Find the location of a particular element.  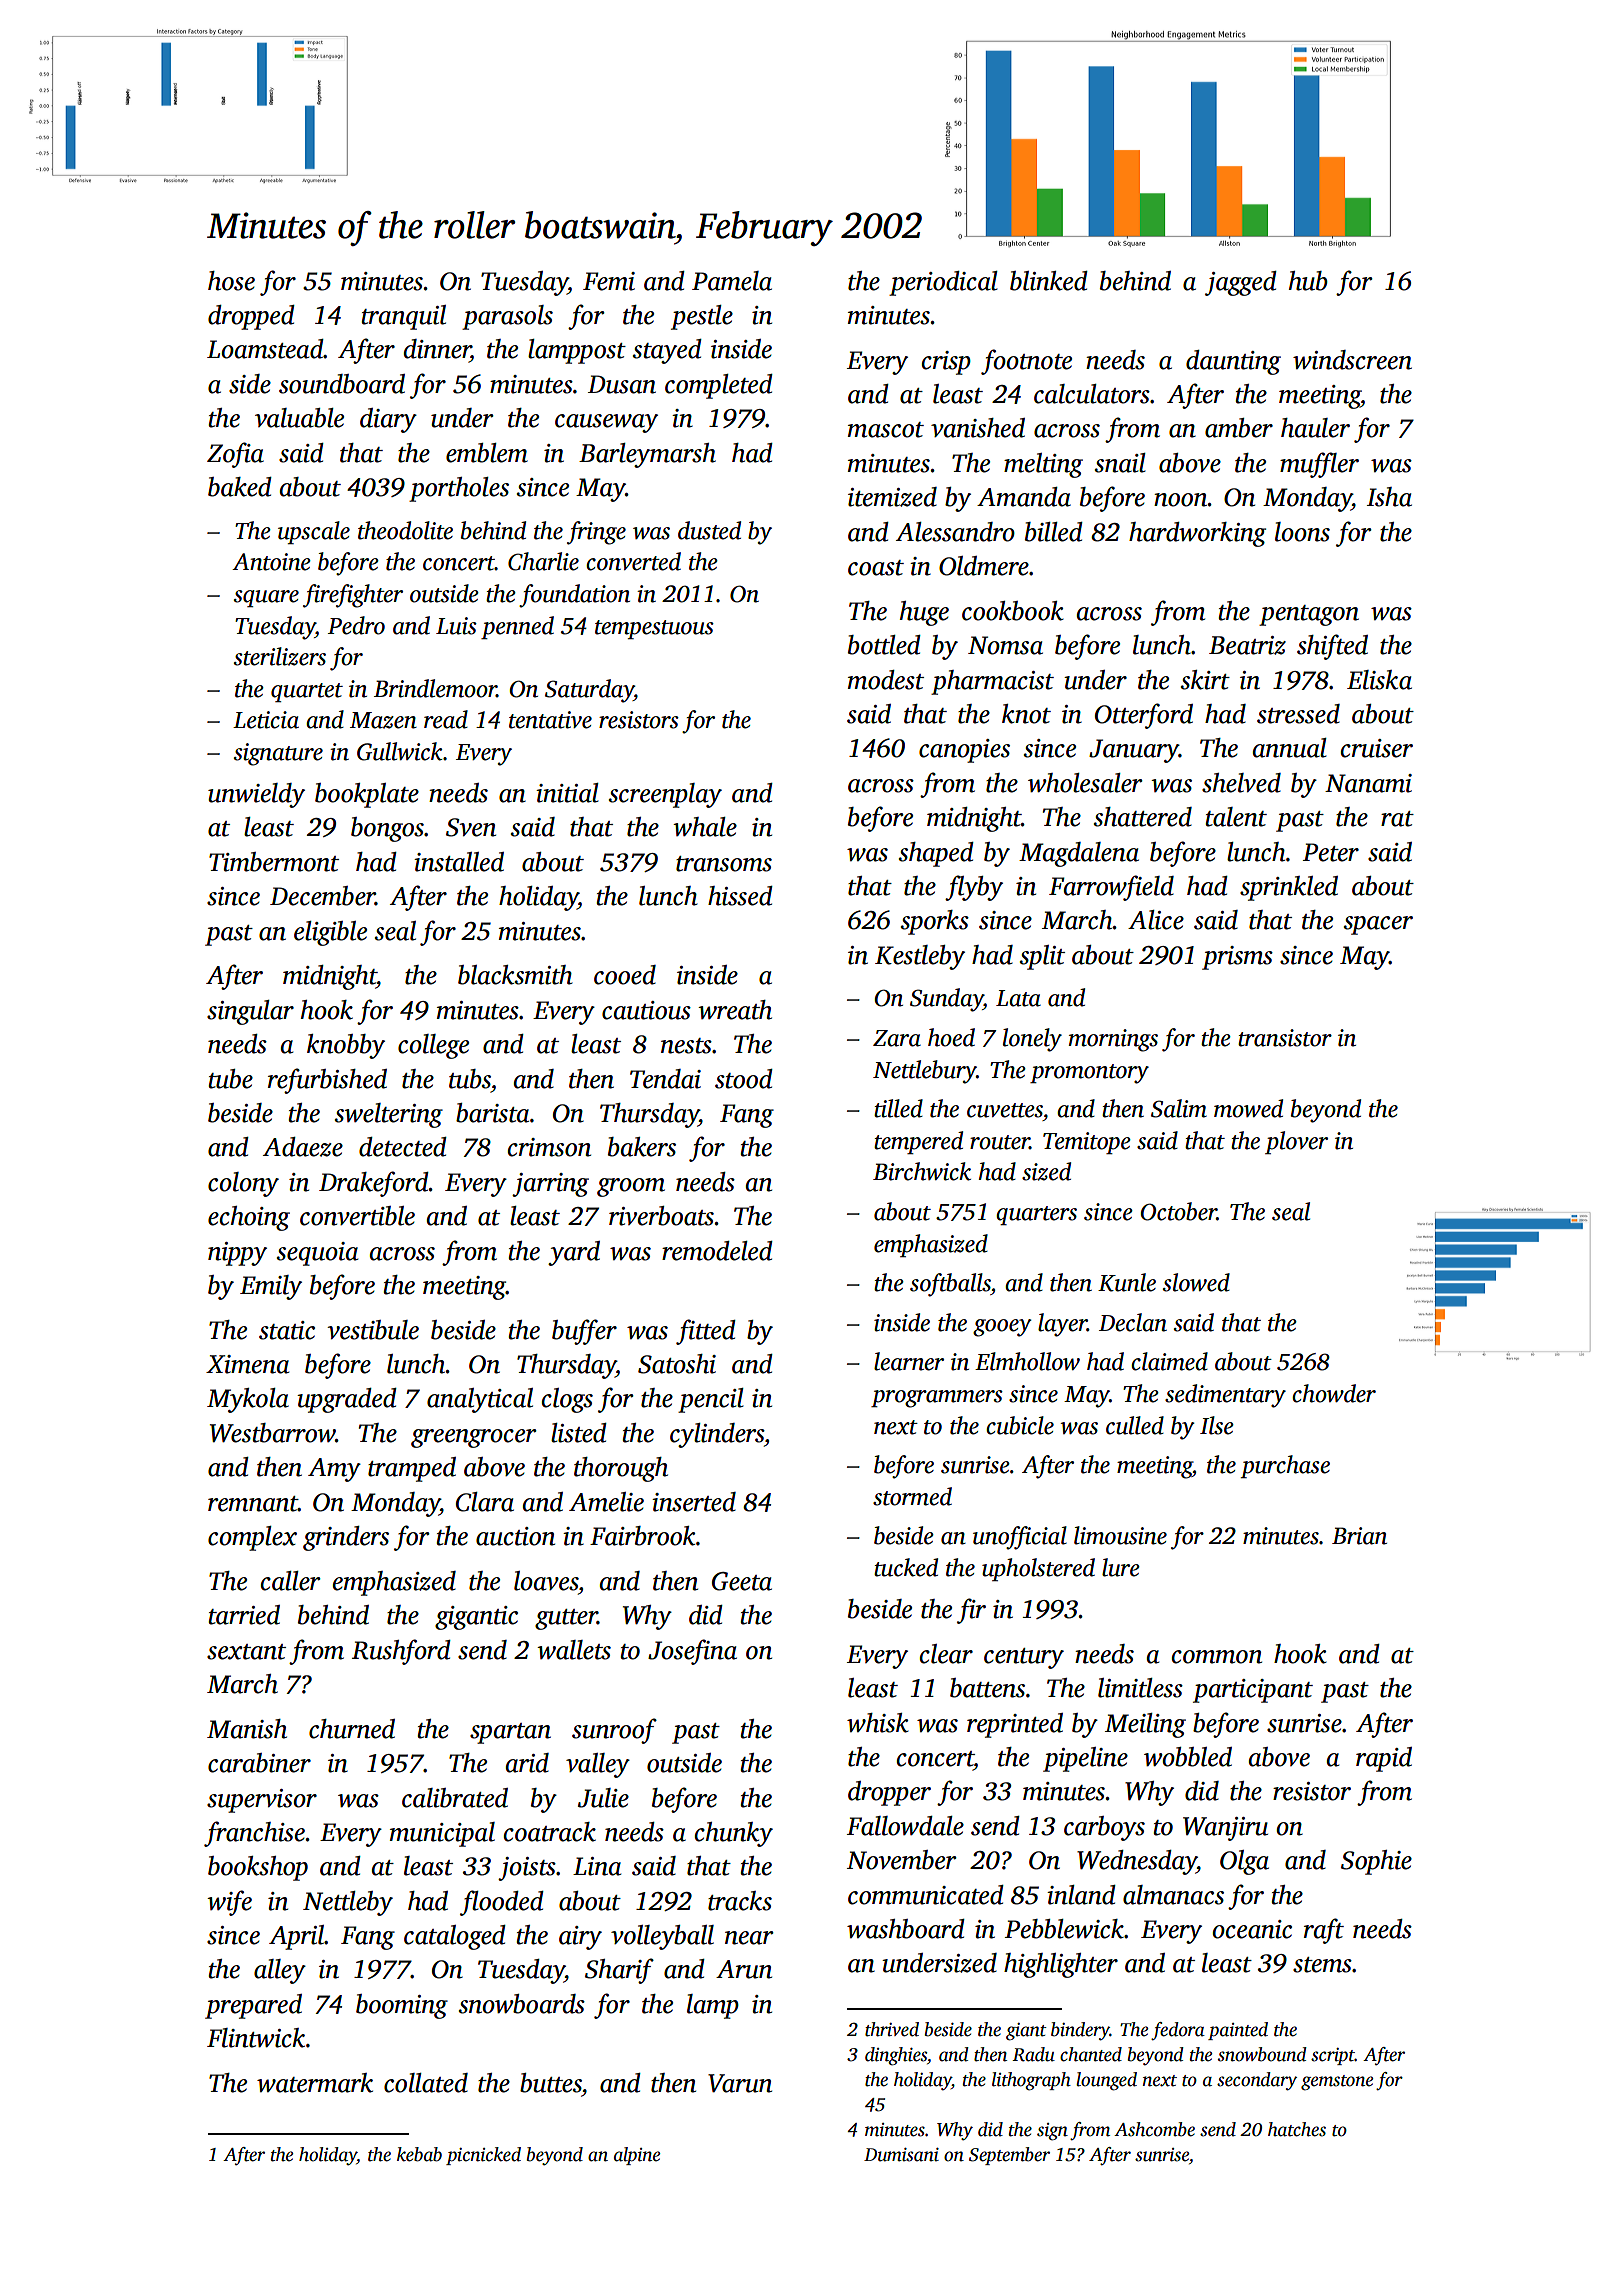

static is located at coordinates (287, 1330).
